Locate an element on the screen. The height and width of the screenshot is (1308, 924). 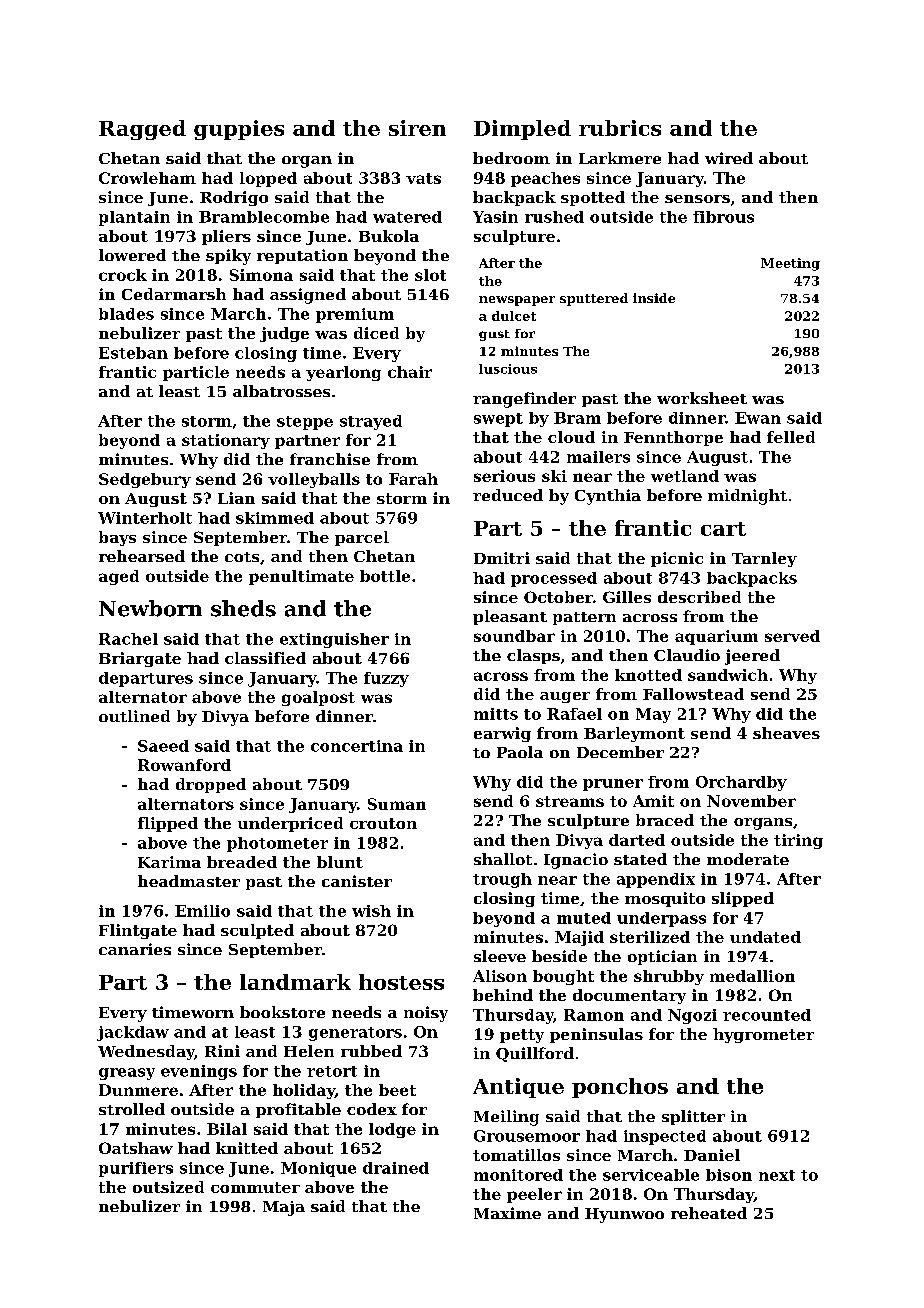
siren is located at coordinates (417, 128).
